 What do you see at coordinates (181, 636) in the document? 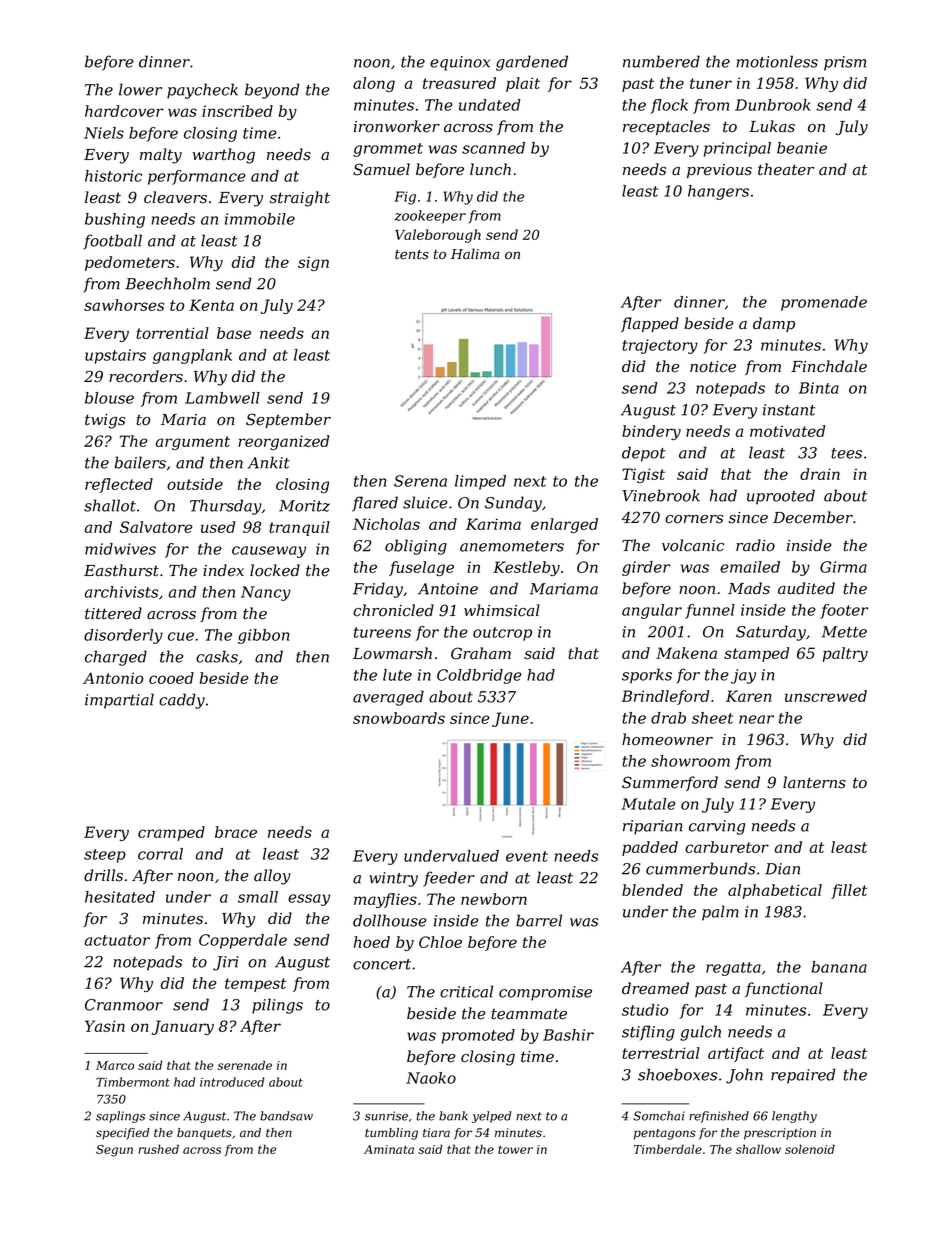
I see `cue` at bounding box center [181, 636].
